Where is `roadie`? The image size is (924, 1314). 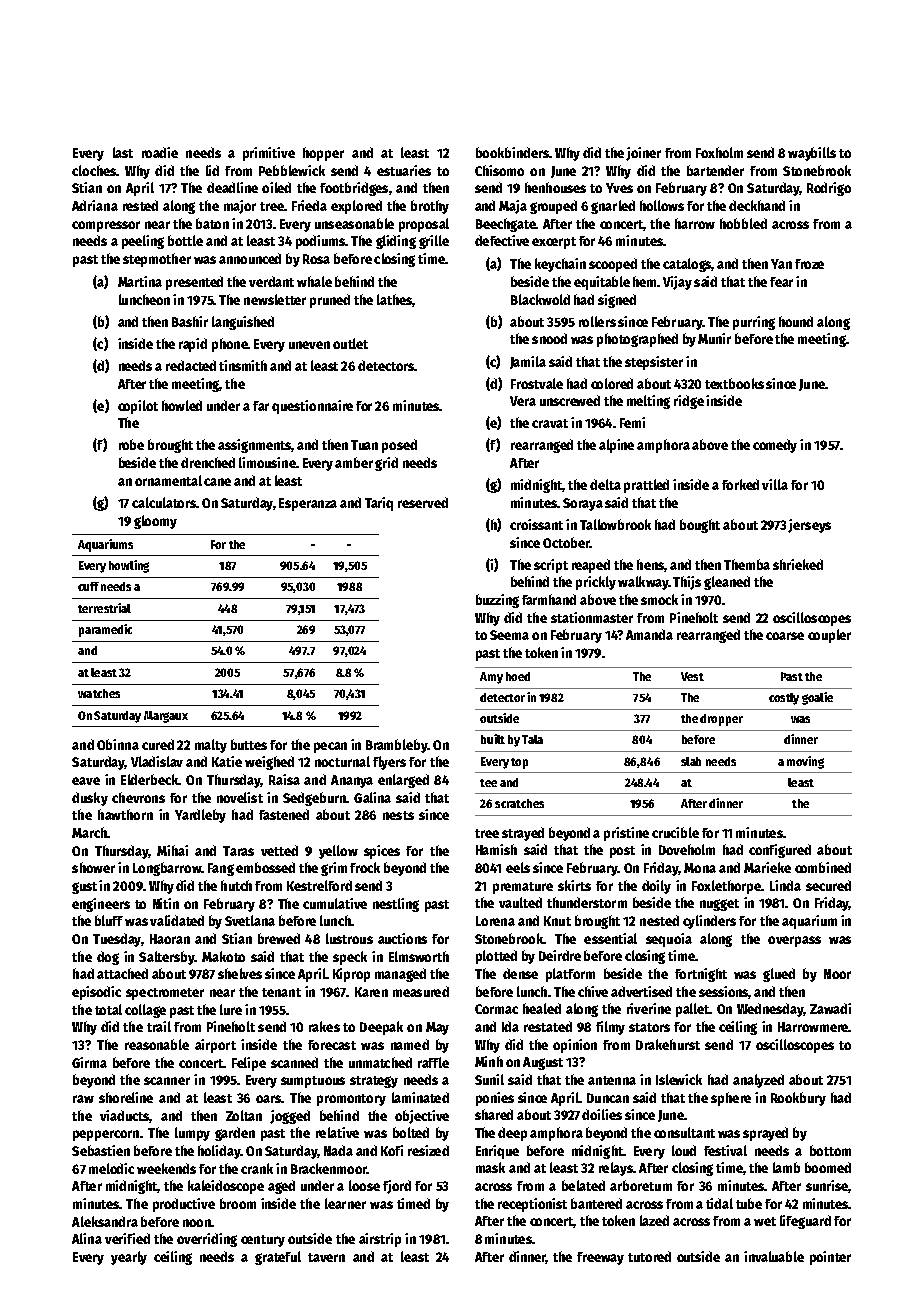 roadie is located at coordinates (160, 152).
